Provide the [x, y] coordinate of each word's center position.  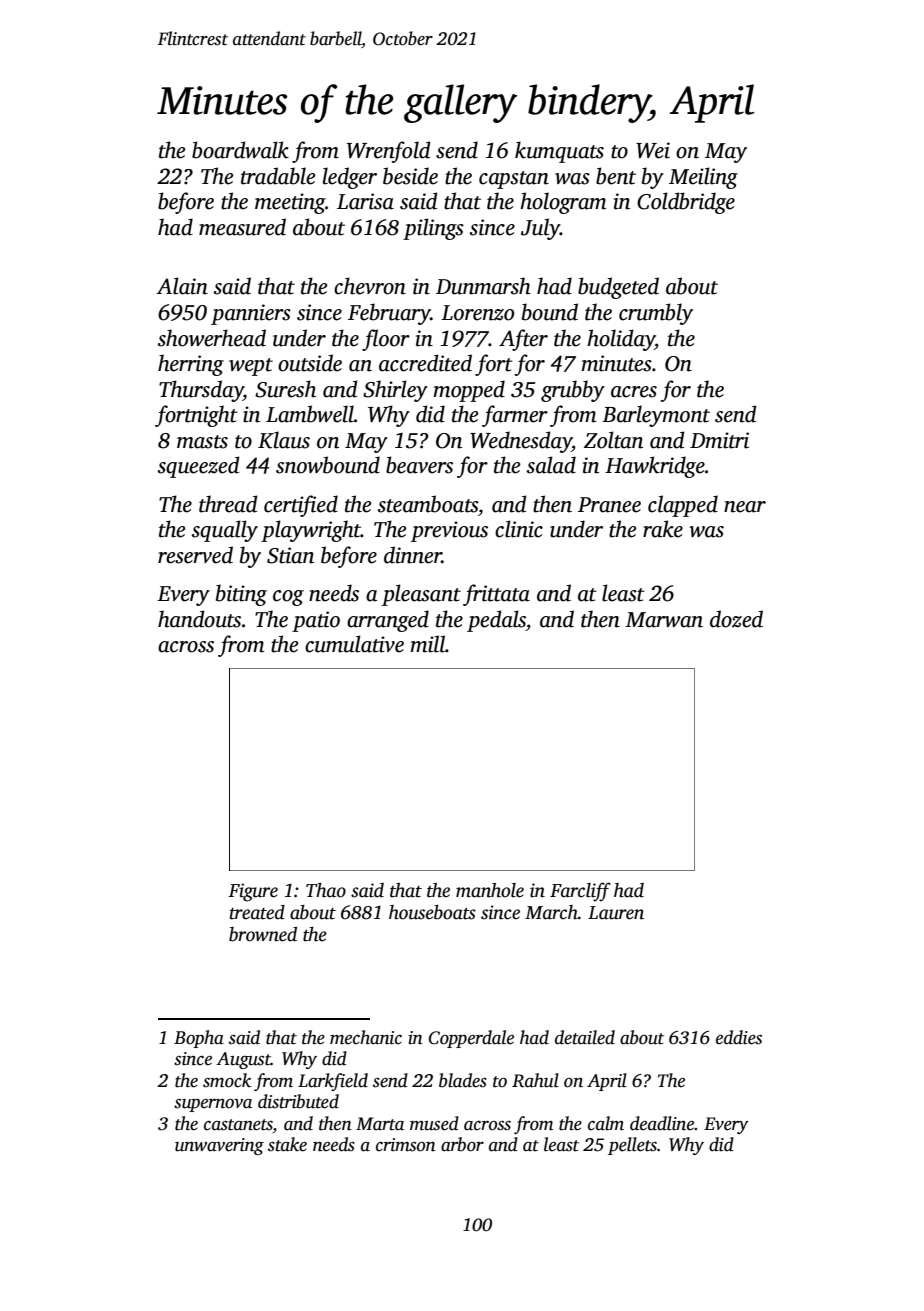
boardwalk [240, 150]
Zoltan [613, 440]
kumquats [559, 152]
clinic [519, 529]
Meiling [703, 178]
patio [316, 621]
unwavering [219, 1146]
